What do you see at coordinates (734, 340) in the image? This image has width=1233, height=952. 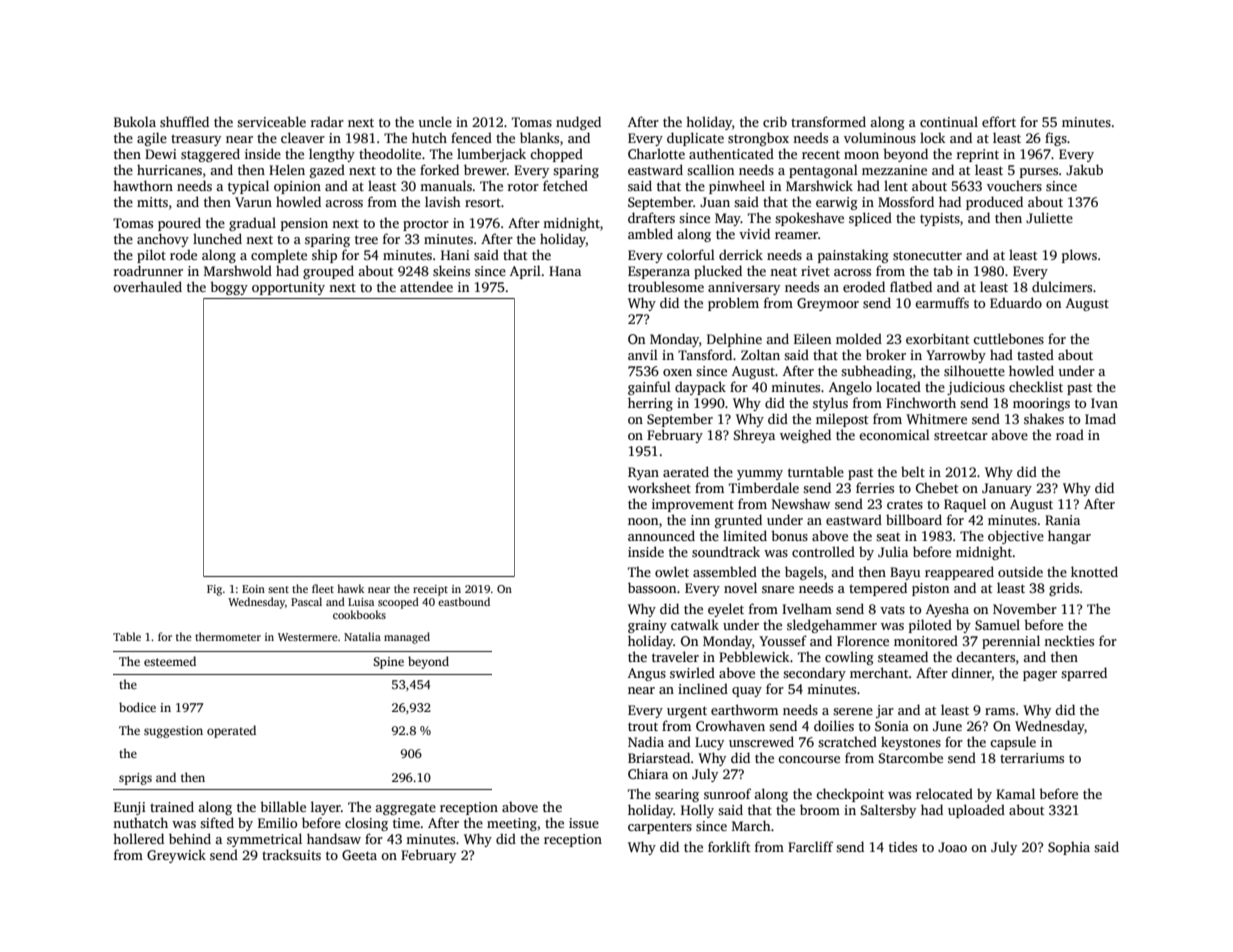 I see `Delphine` at bounding box center [734, 340].
